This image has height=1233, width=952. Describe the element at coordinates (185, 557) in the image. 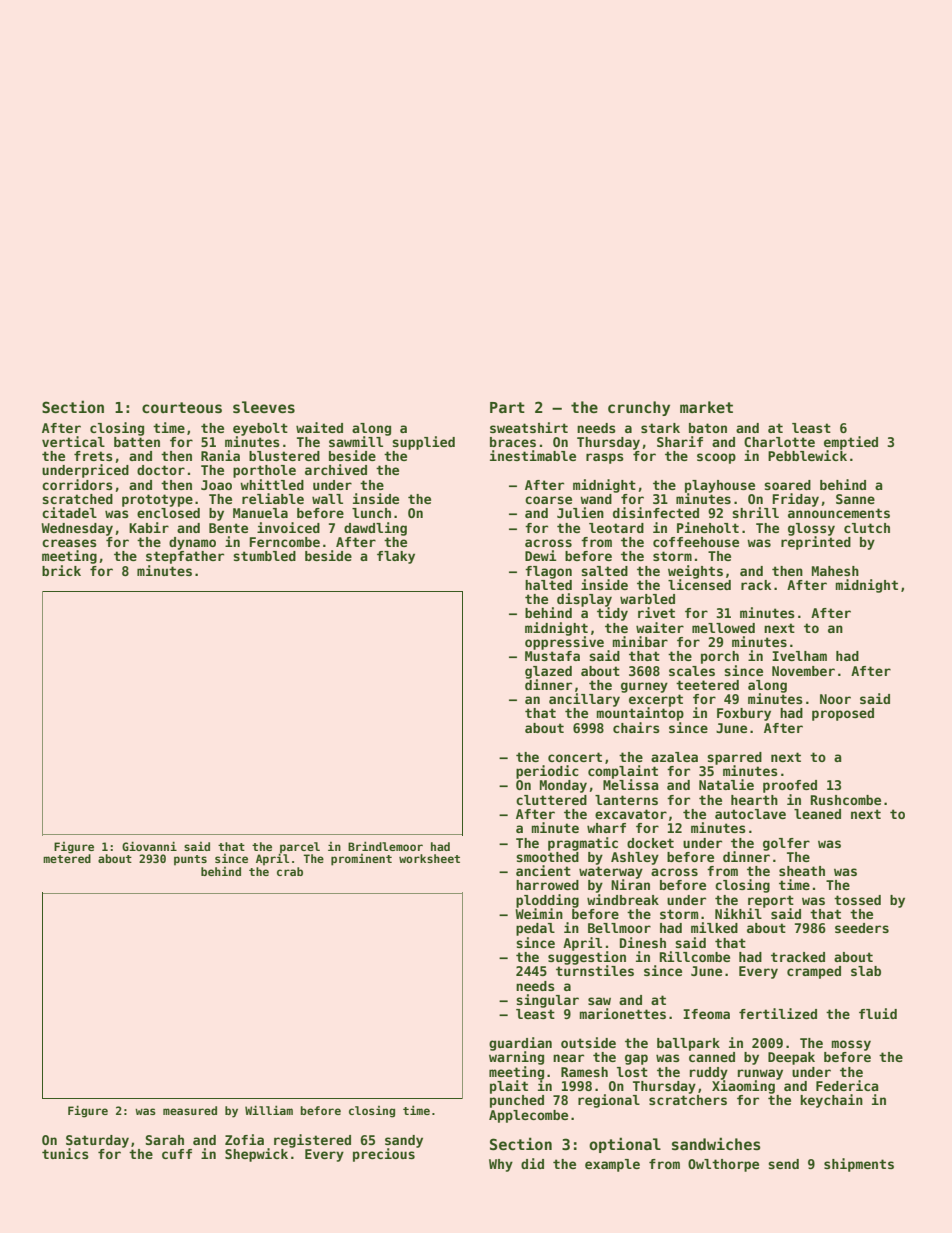

I see `stepfather` at that location.
